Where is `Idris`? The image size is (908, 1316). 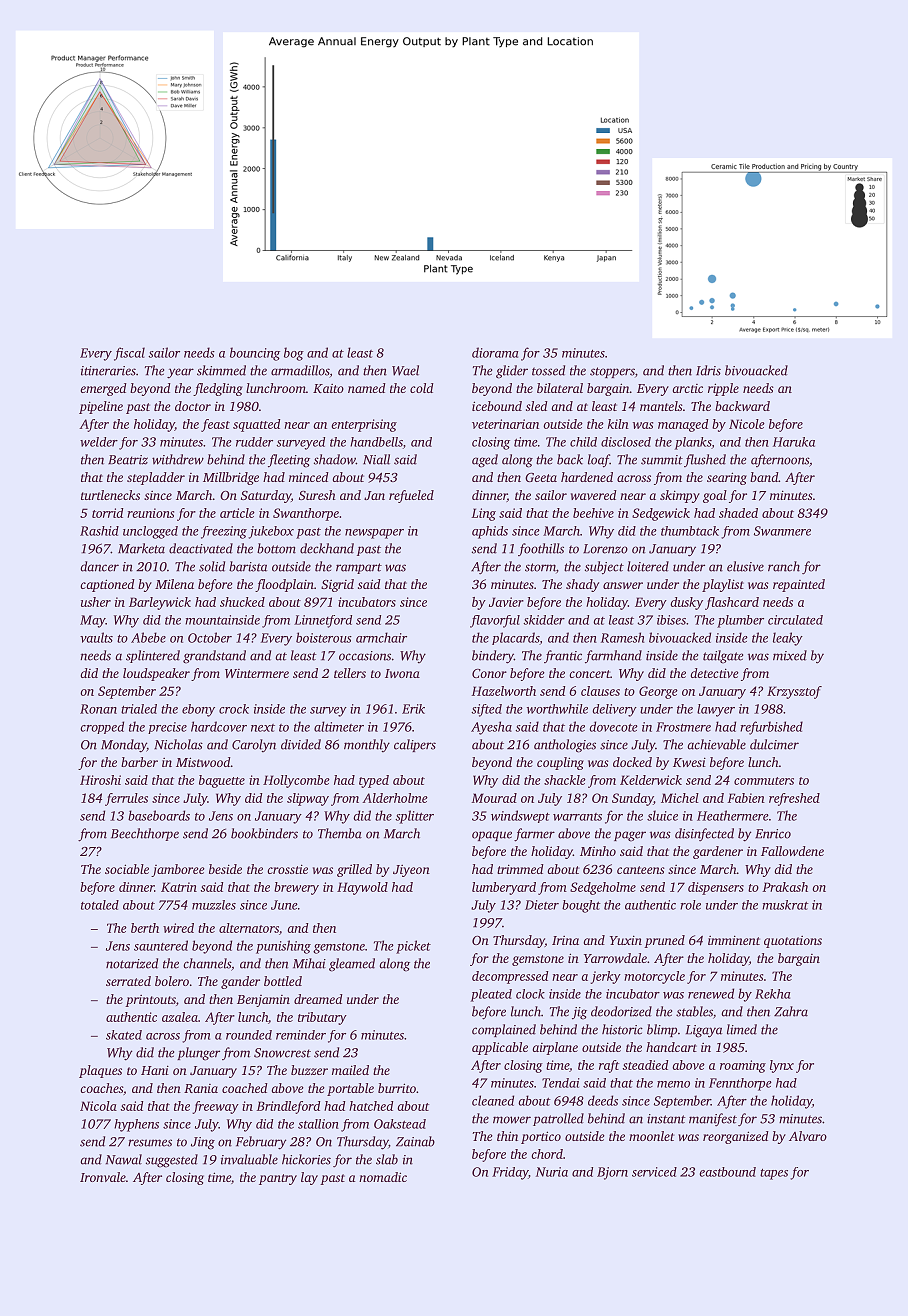
Idris is located at coordinates (708, 370).
